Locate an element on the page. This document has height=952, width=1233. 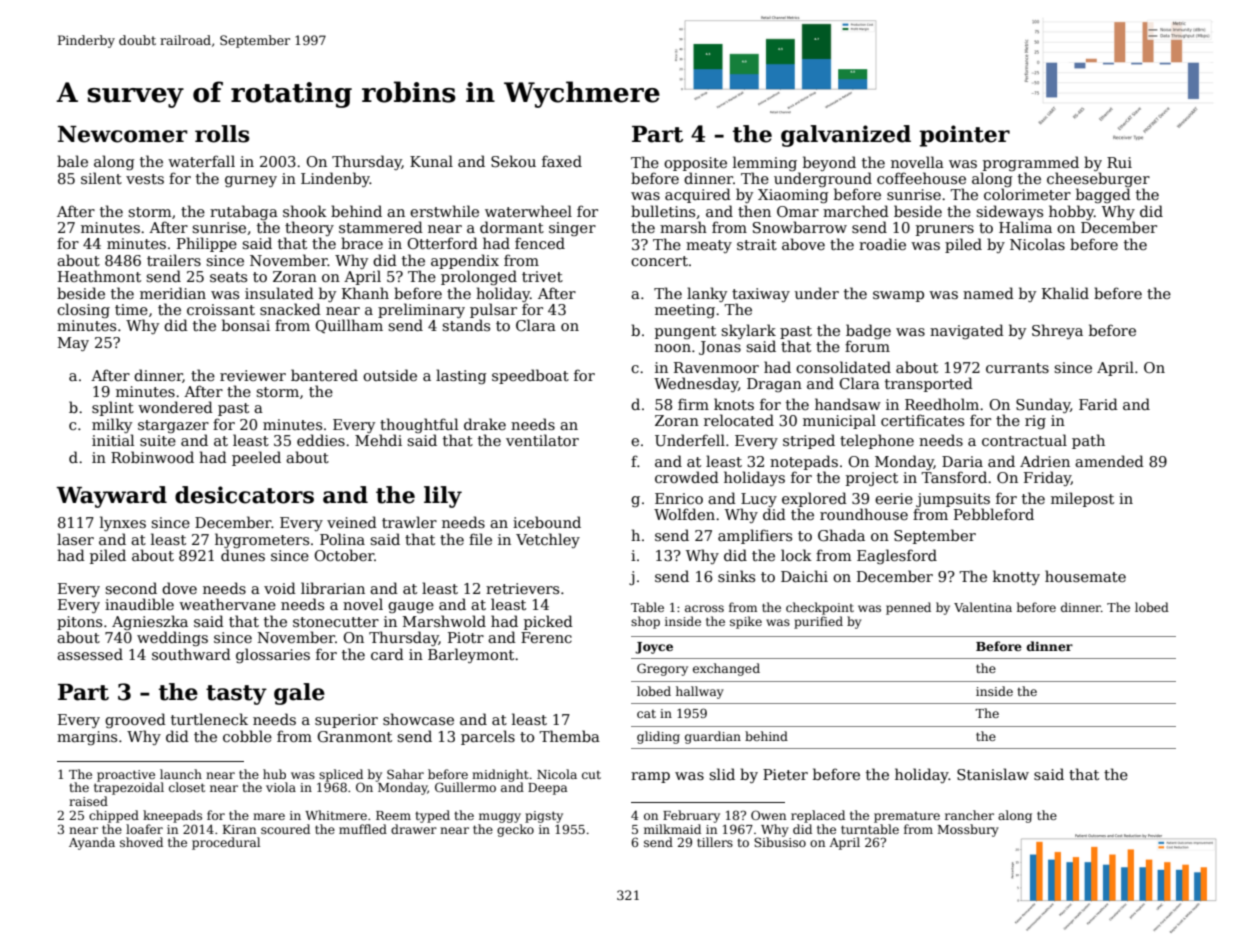
dormant is located at coordinates (512, 227).
